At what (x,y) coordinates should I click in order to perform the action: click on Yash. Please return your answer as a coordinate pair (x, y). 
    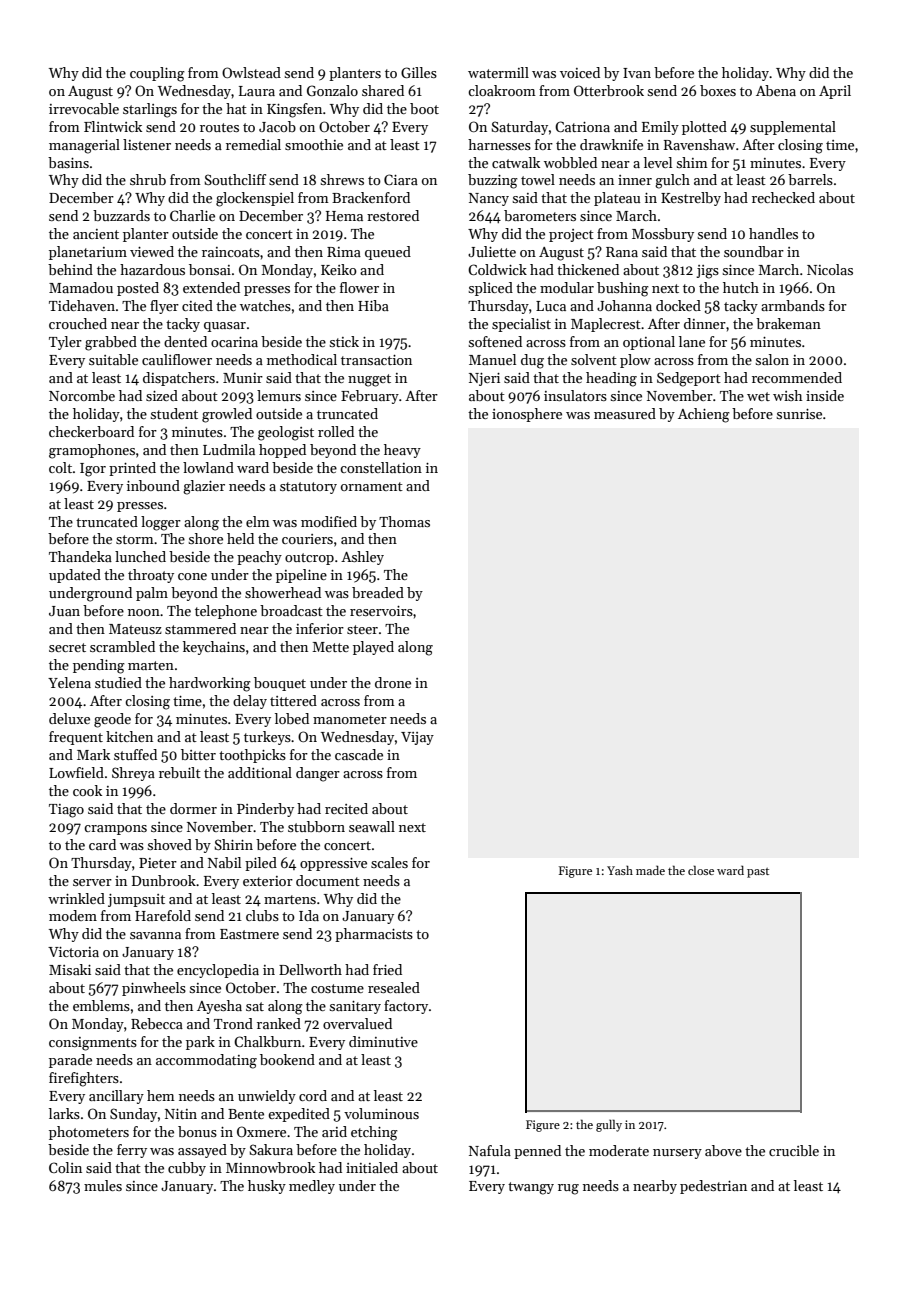
    Looking at the image, I should click on (620, 870).
